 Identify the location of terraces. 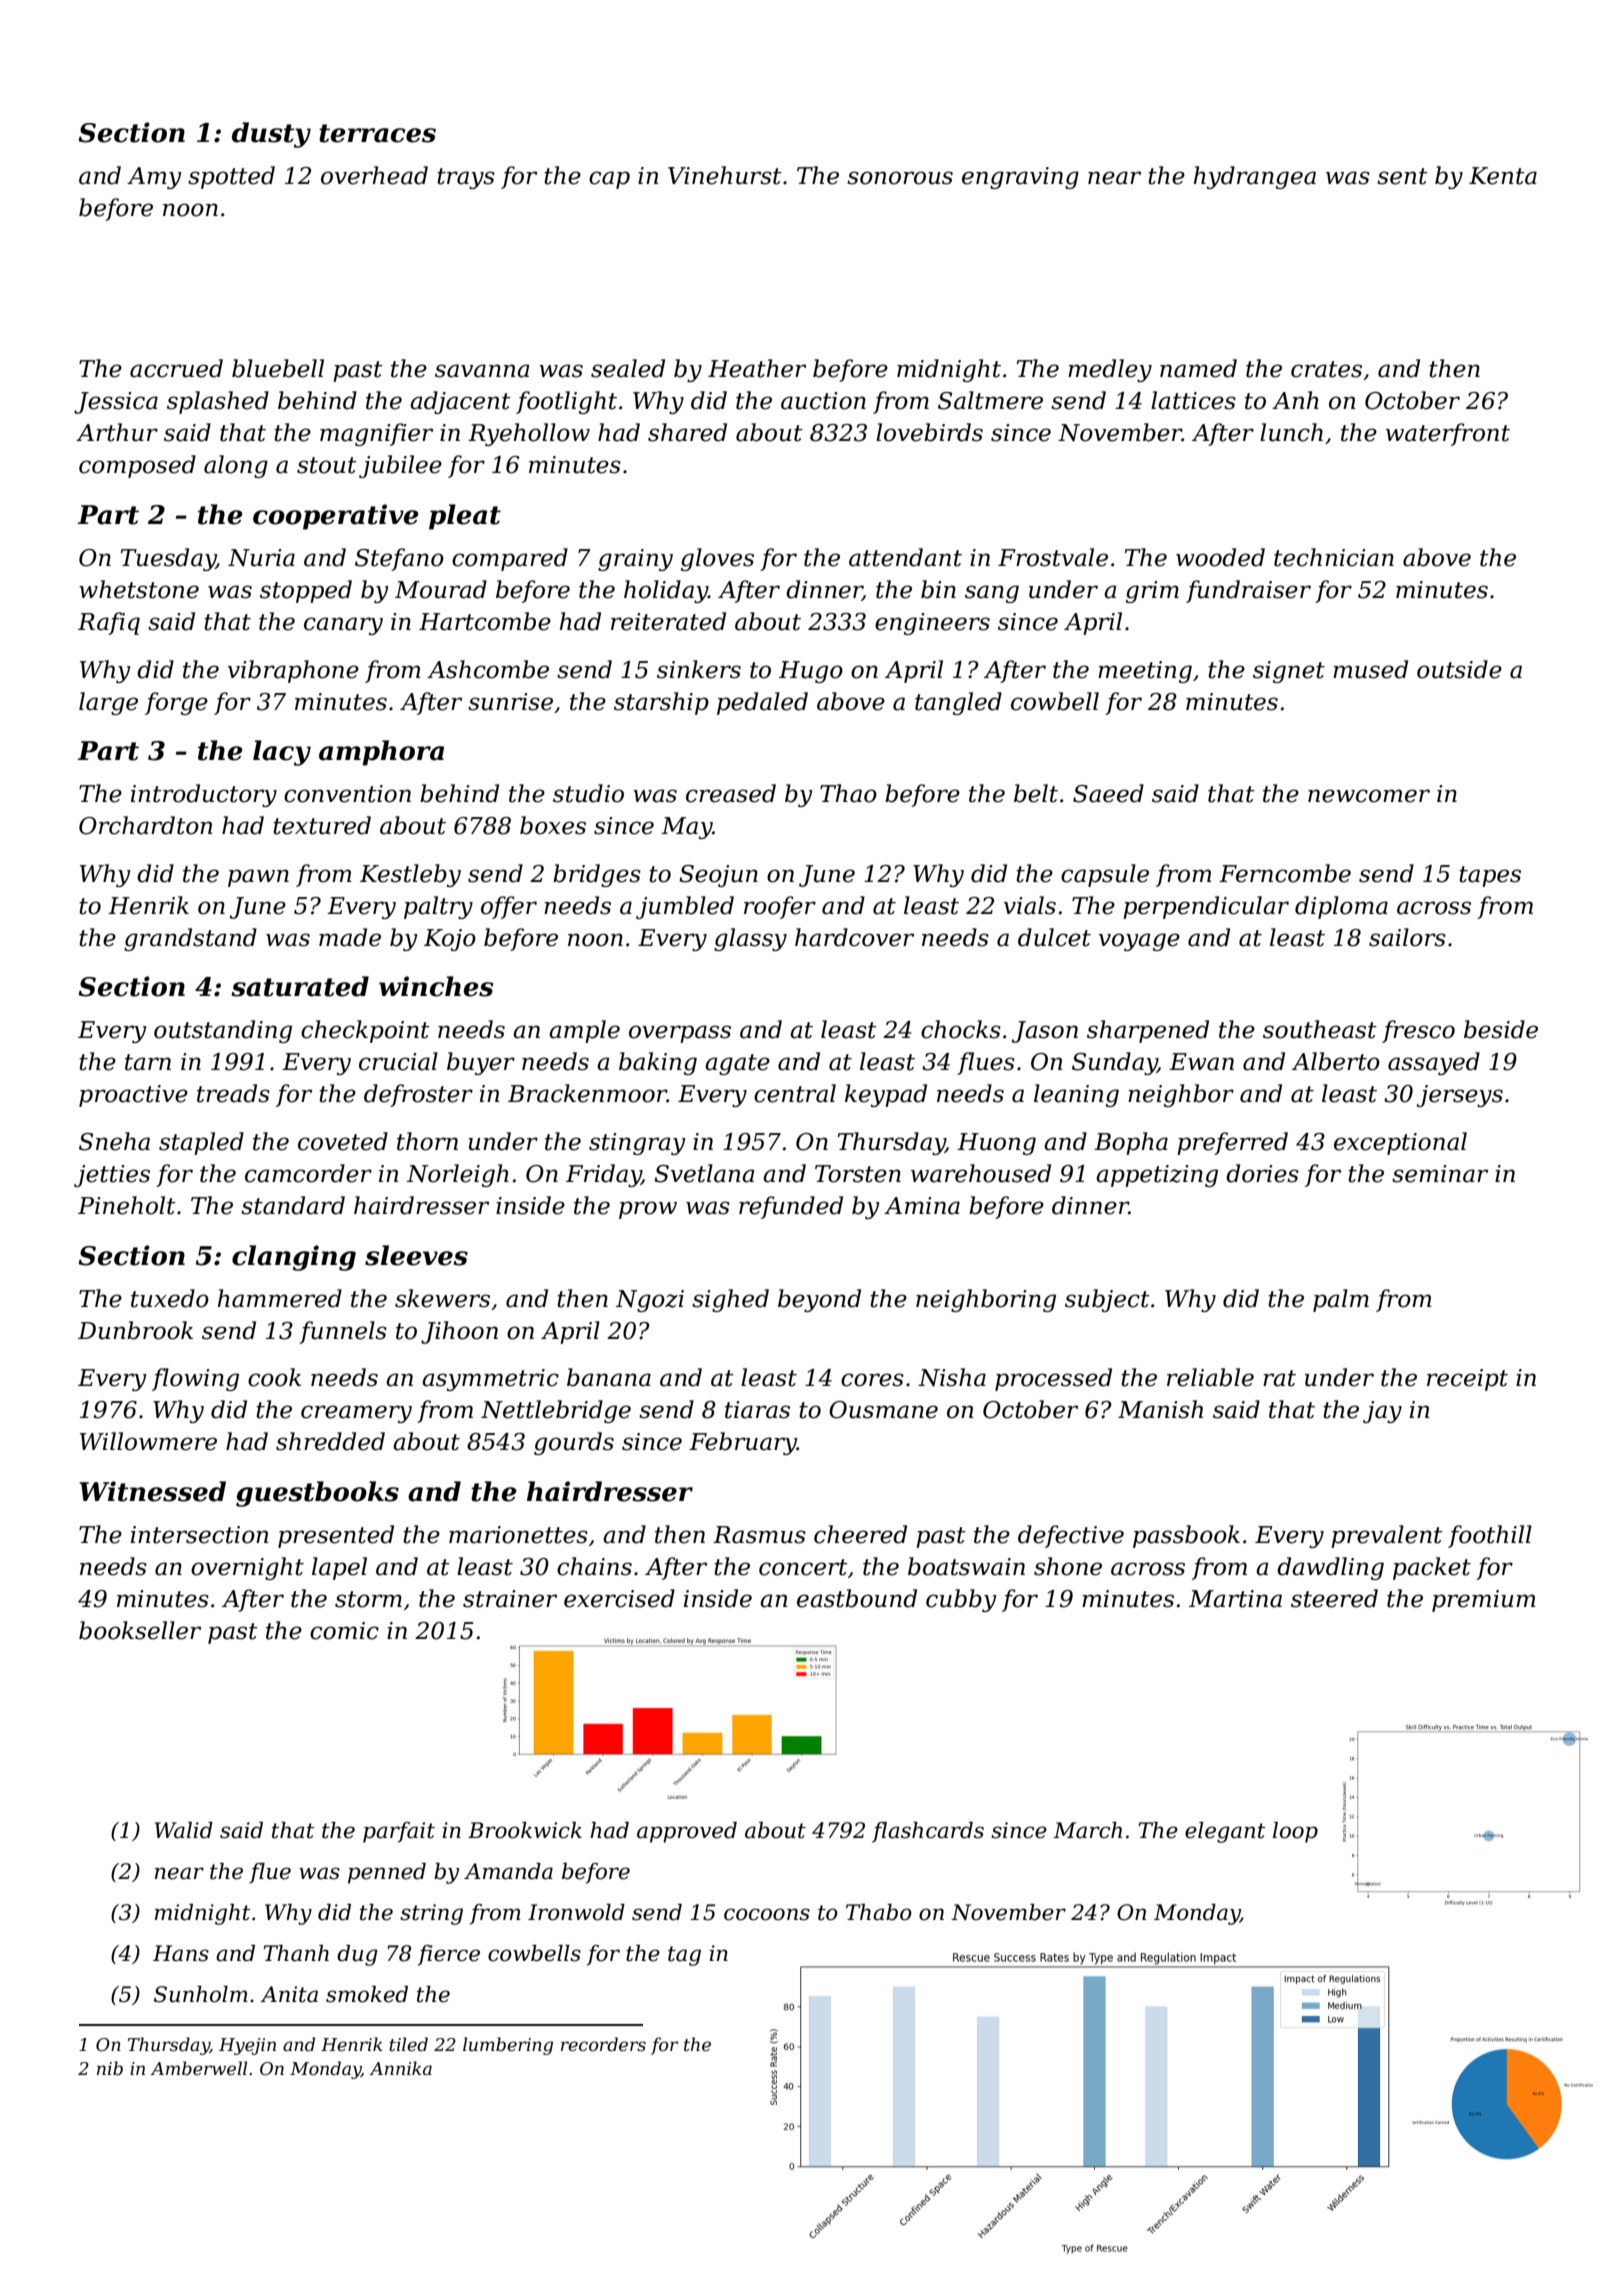
(377, 133).
